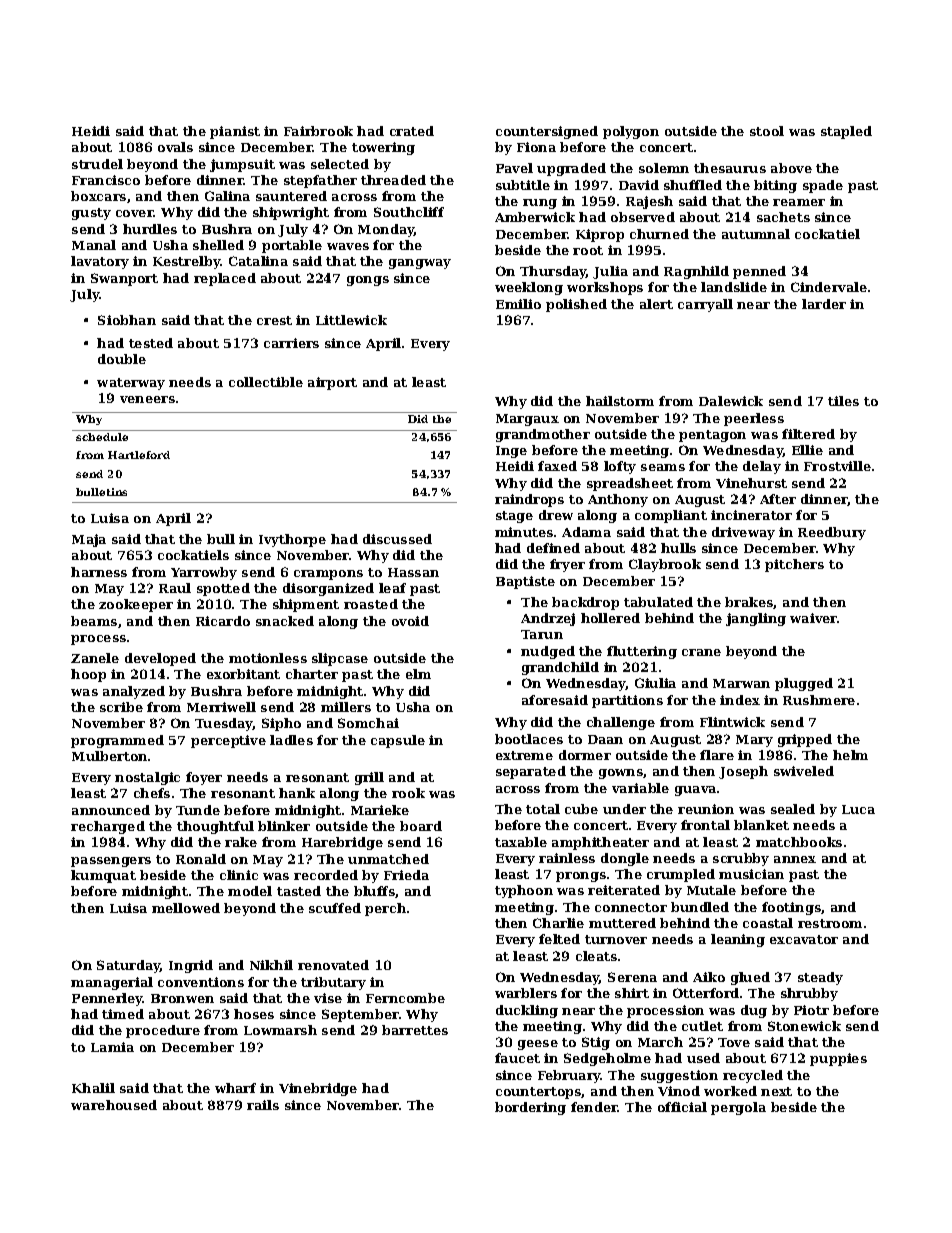 This screenshot has height=1233, width=952. I want to click on bordering, so click(530, 1108).
